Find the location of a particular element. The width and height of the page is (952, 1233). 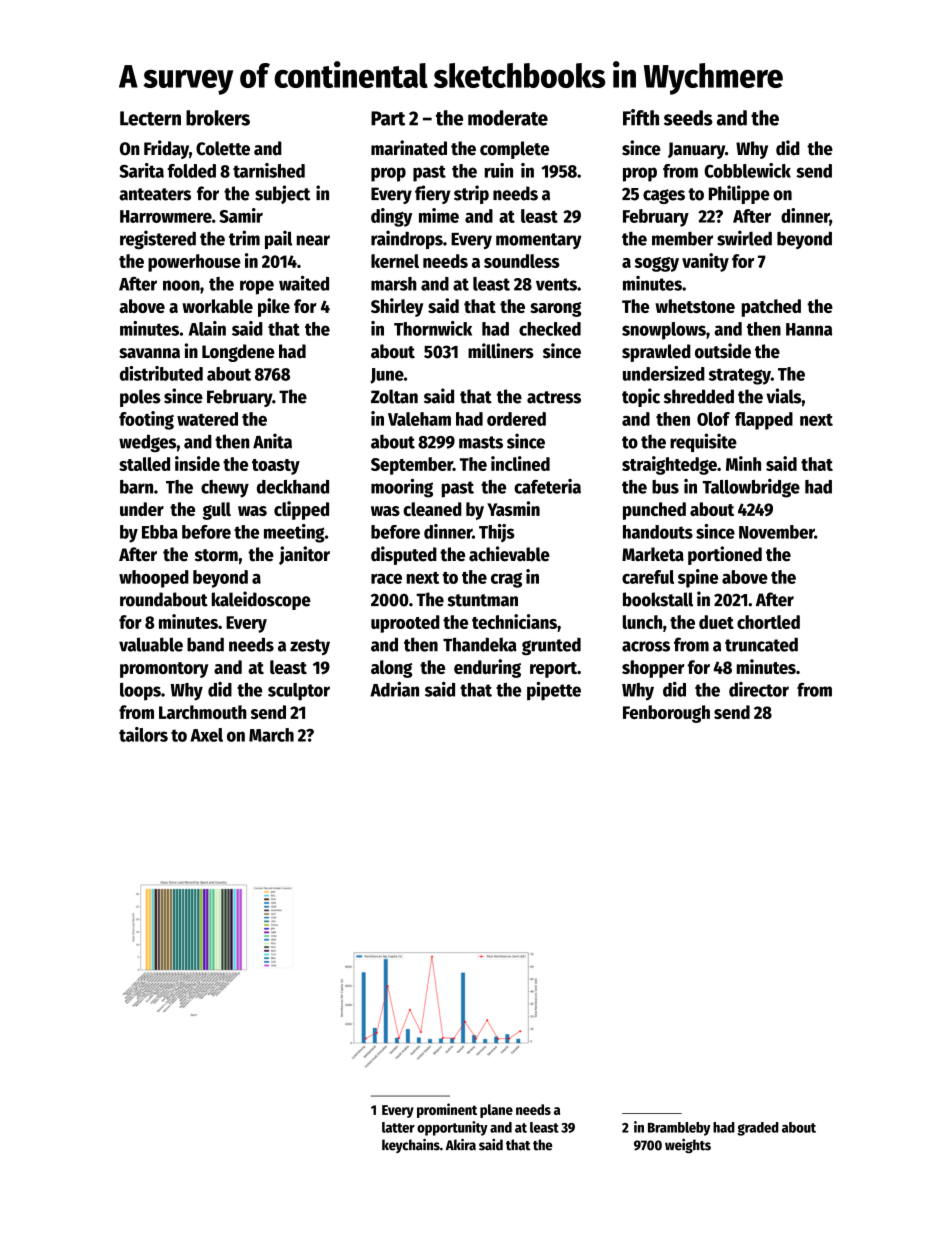

Hanna is located at coordinates (809, 329).
